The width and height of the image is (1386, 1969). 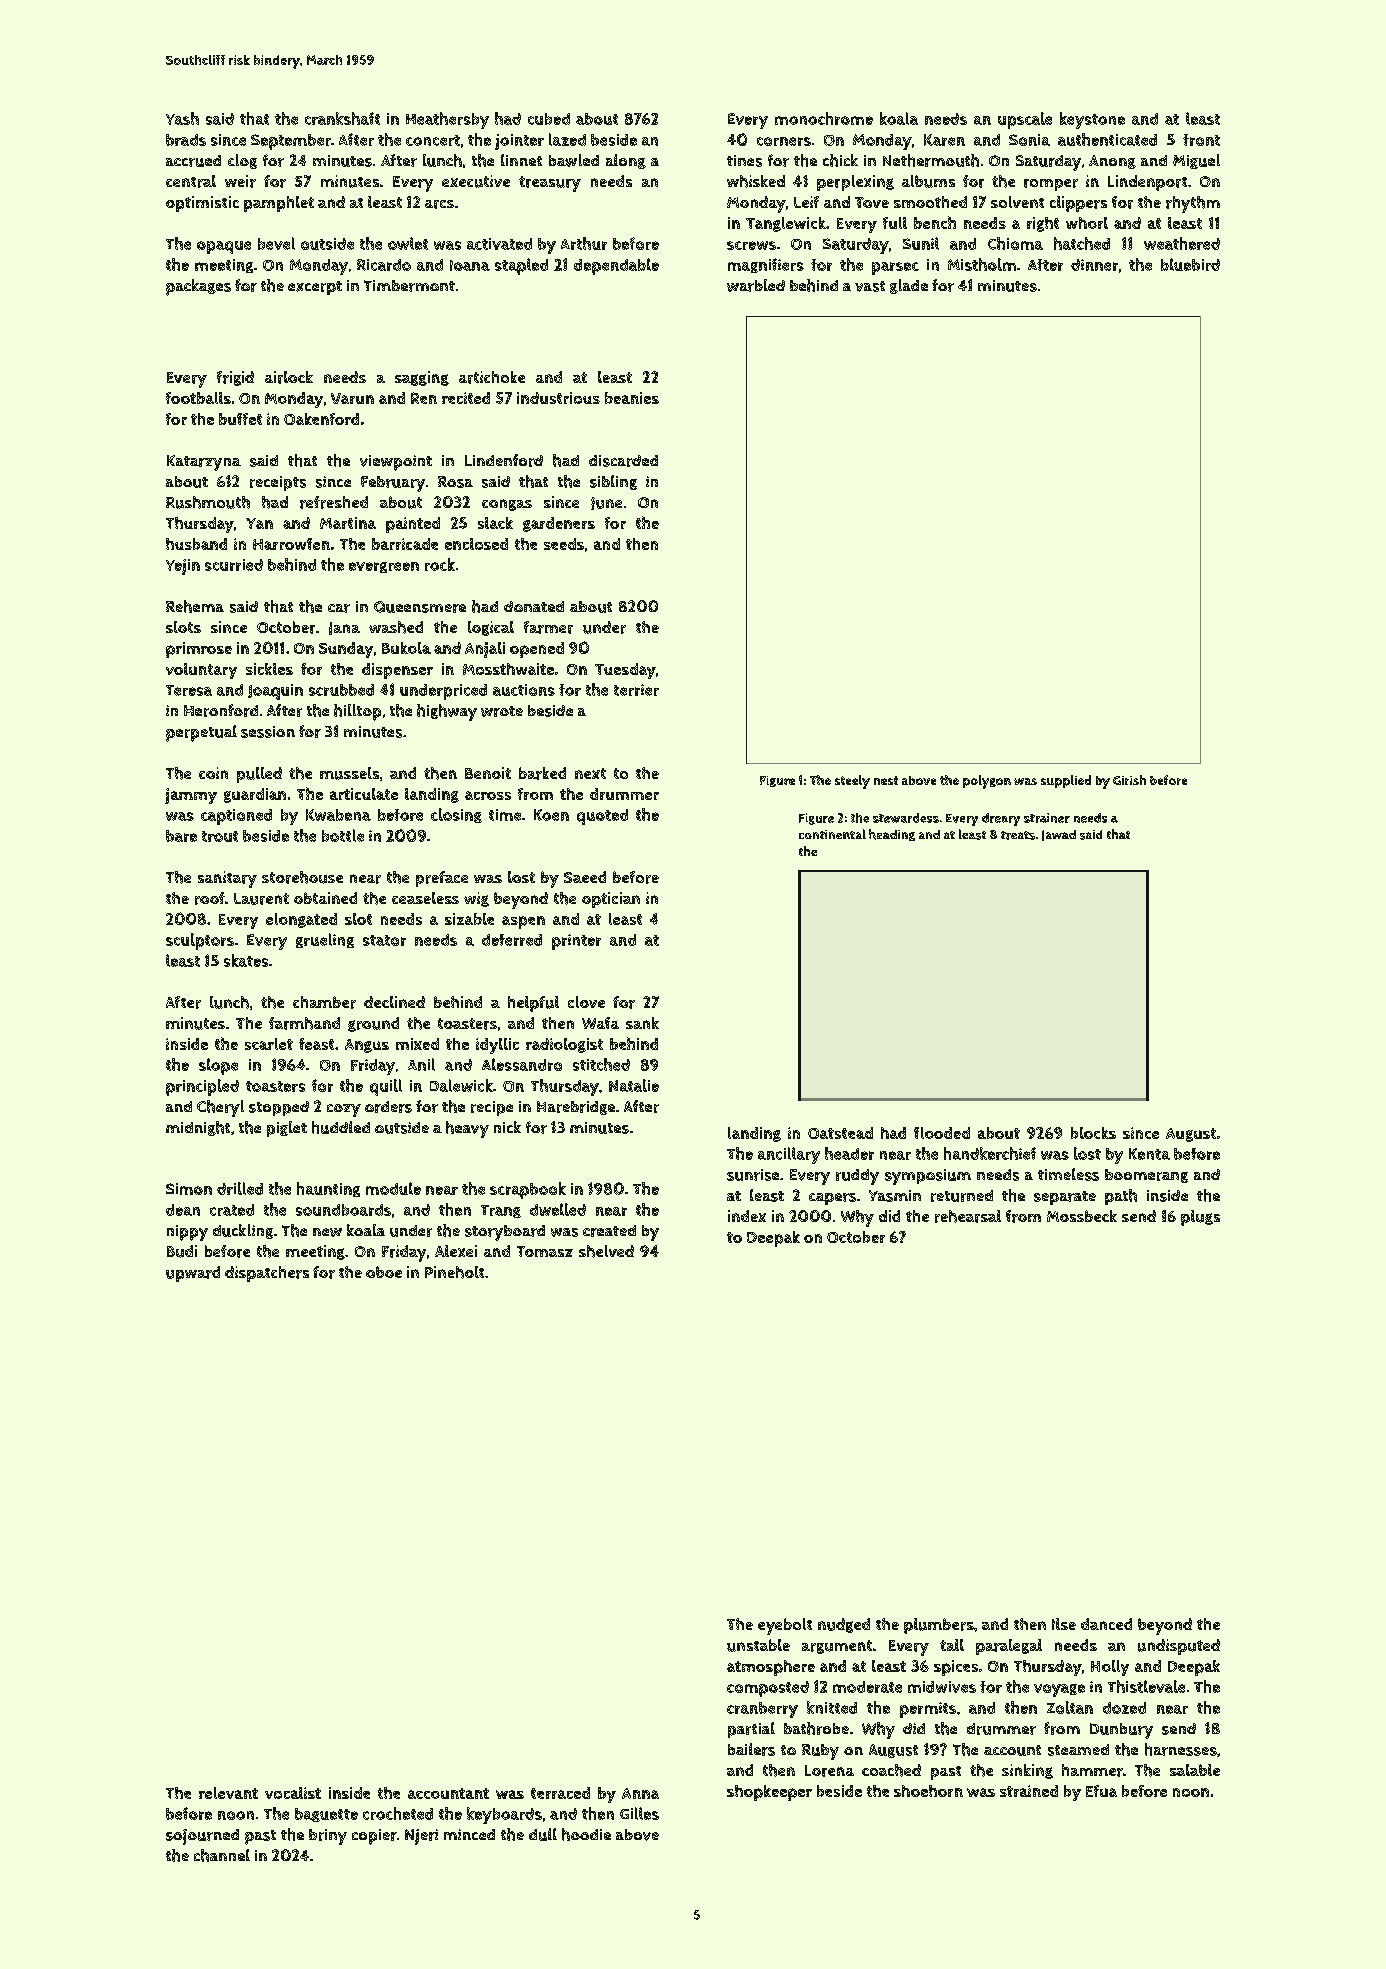 What do you see at coordinates (987, 782) in the image?
I see `polygon` at bounding box center [987, 782].
